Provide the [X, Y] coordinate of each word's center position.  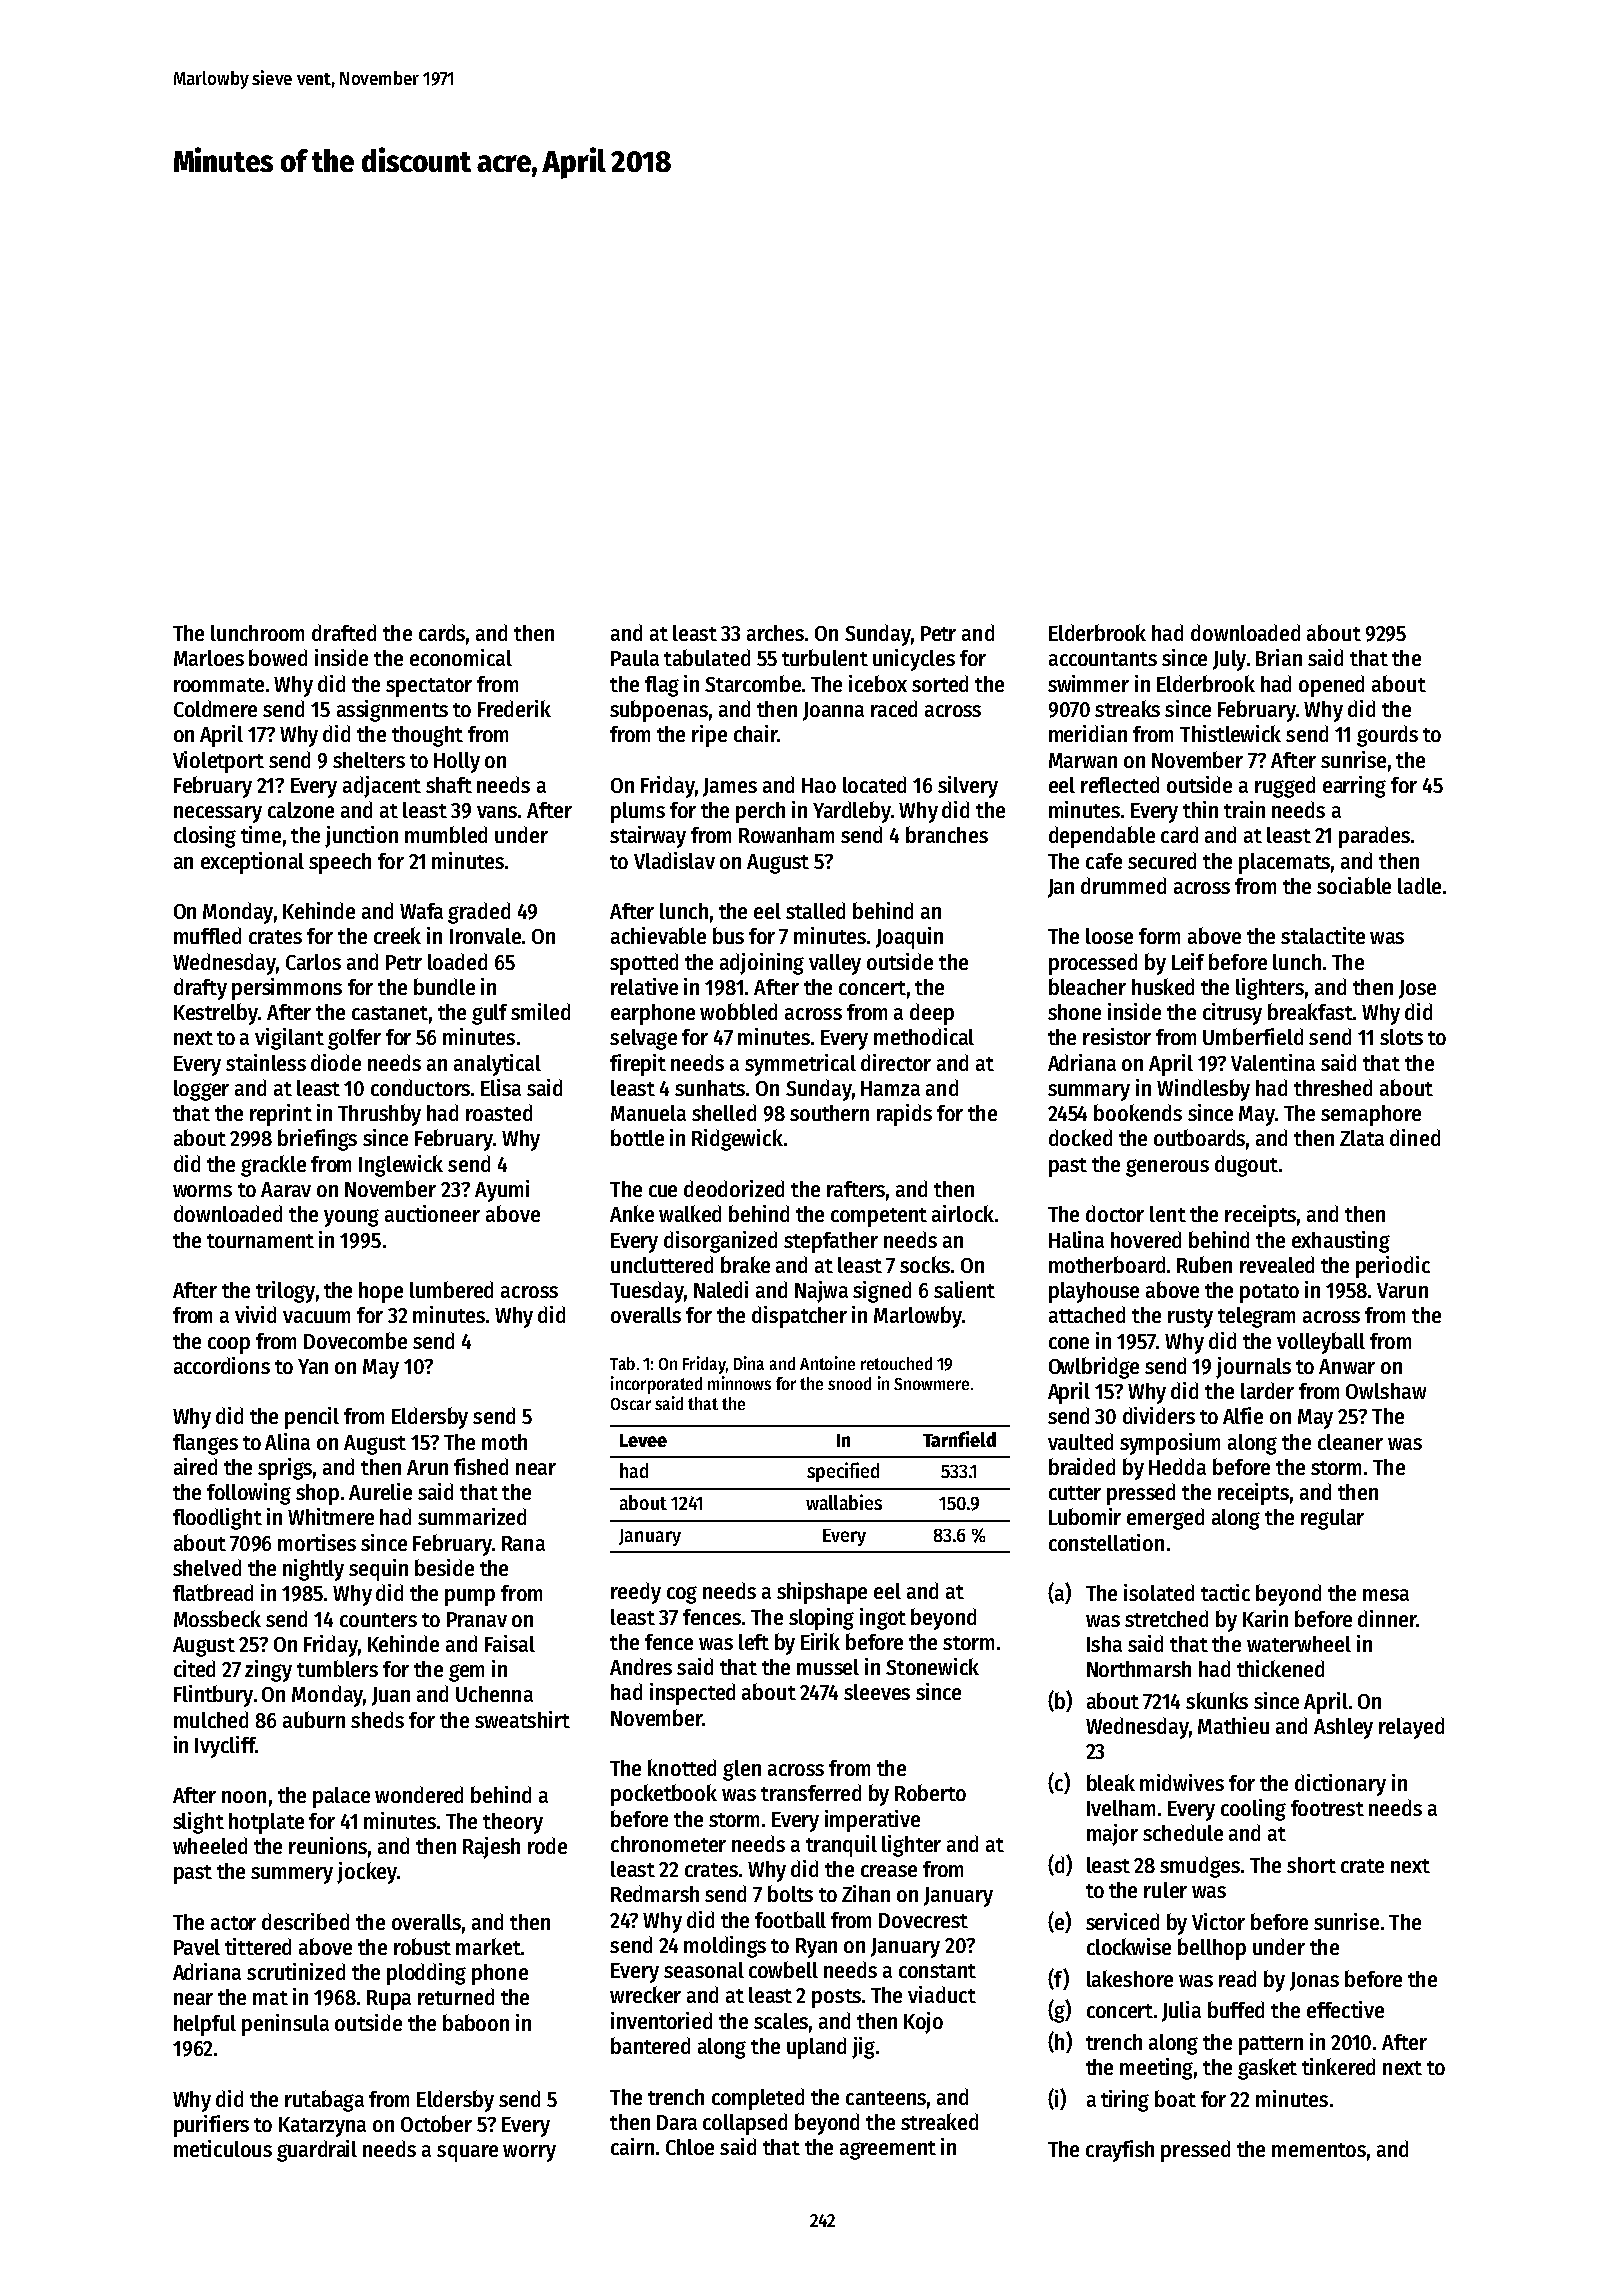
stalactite [1323, 935]
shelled [724, 1112]
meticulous [223, 2148]
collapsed [745, 2124]
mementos [1319, 2150]
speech [340, 863]
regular [1332, 1519]
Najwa [821, 1292]
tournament [260, 1241]
